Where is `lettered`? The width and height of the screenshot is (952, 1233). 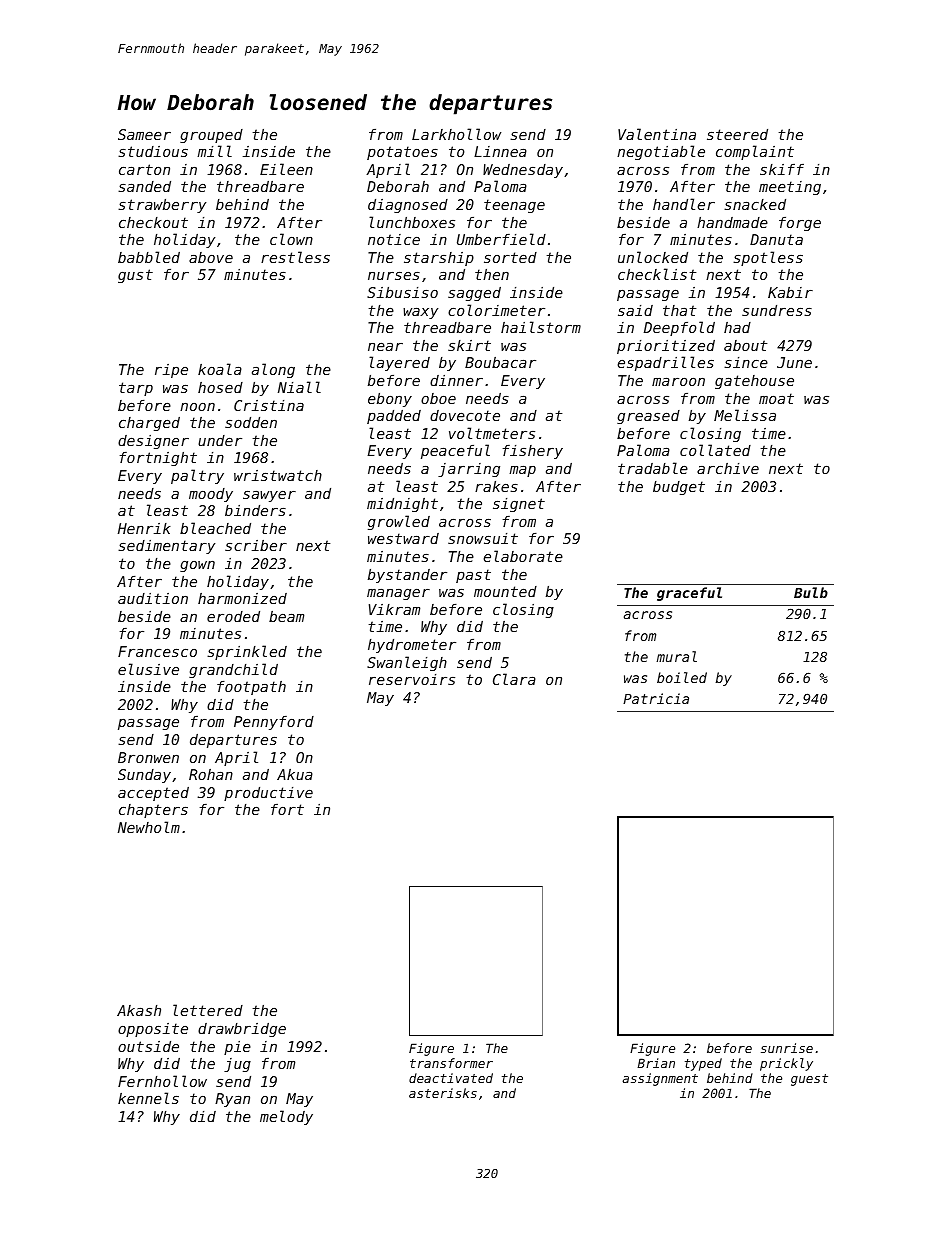
lettered is located at coordinates (208, 1010).
